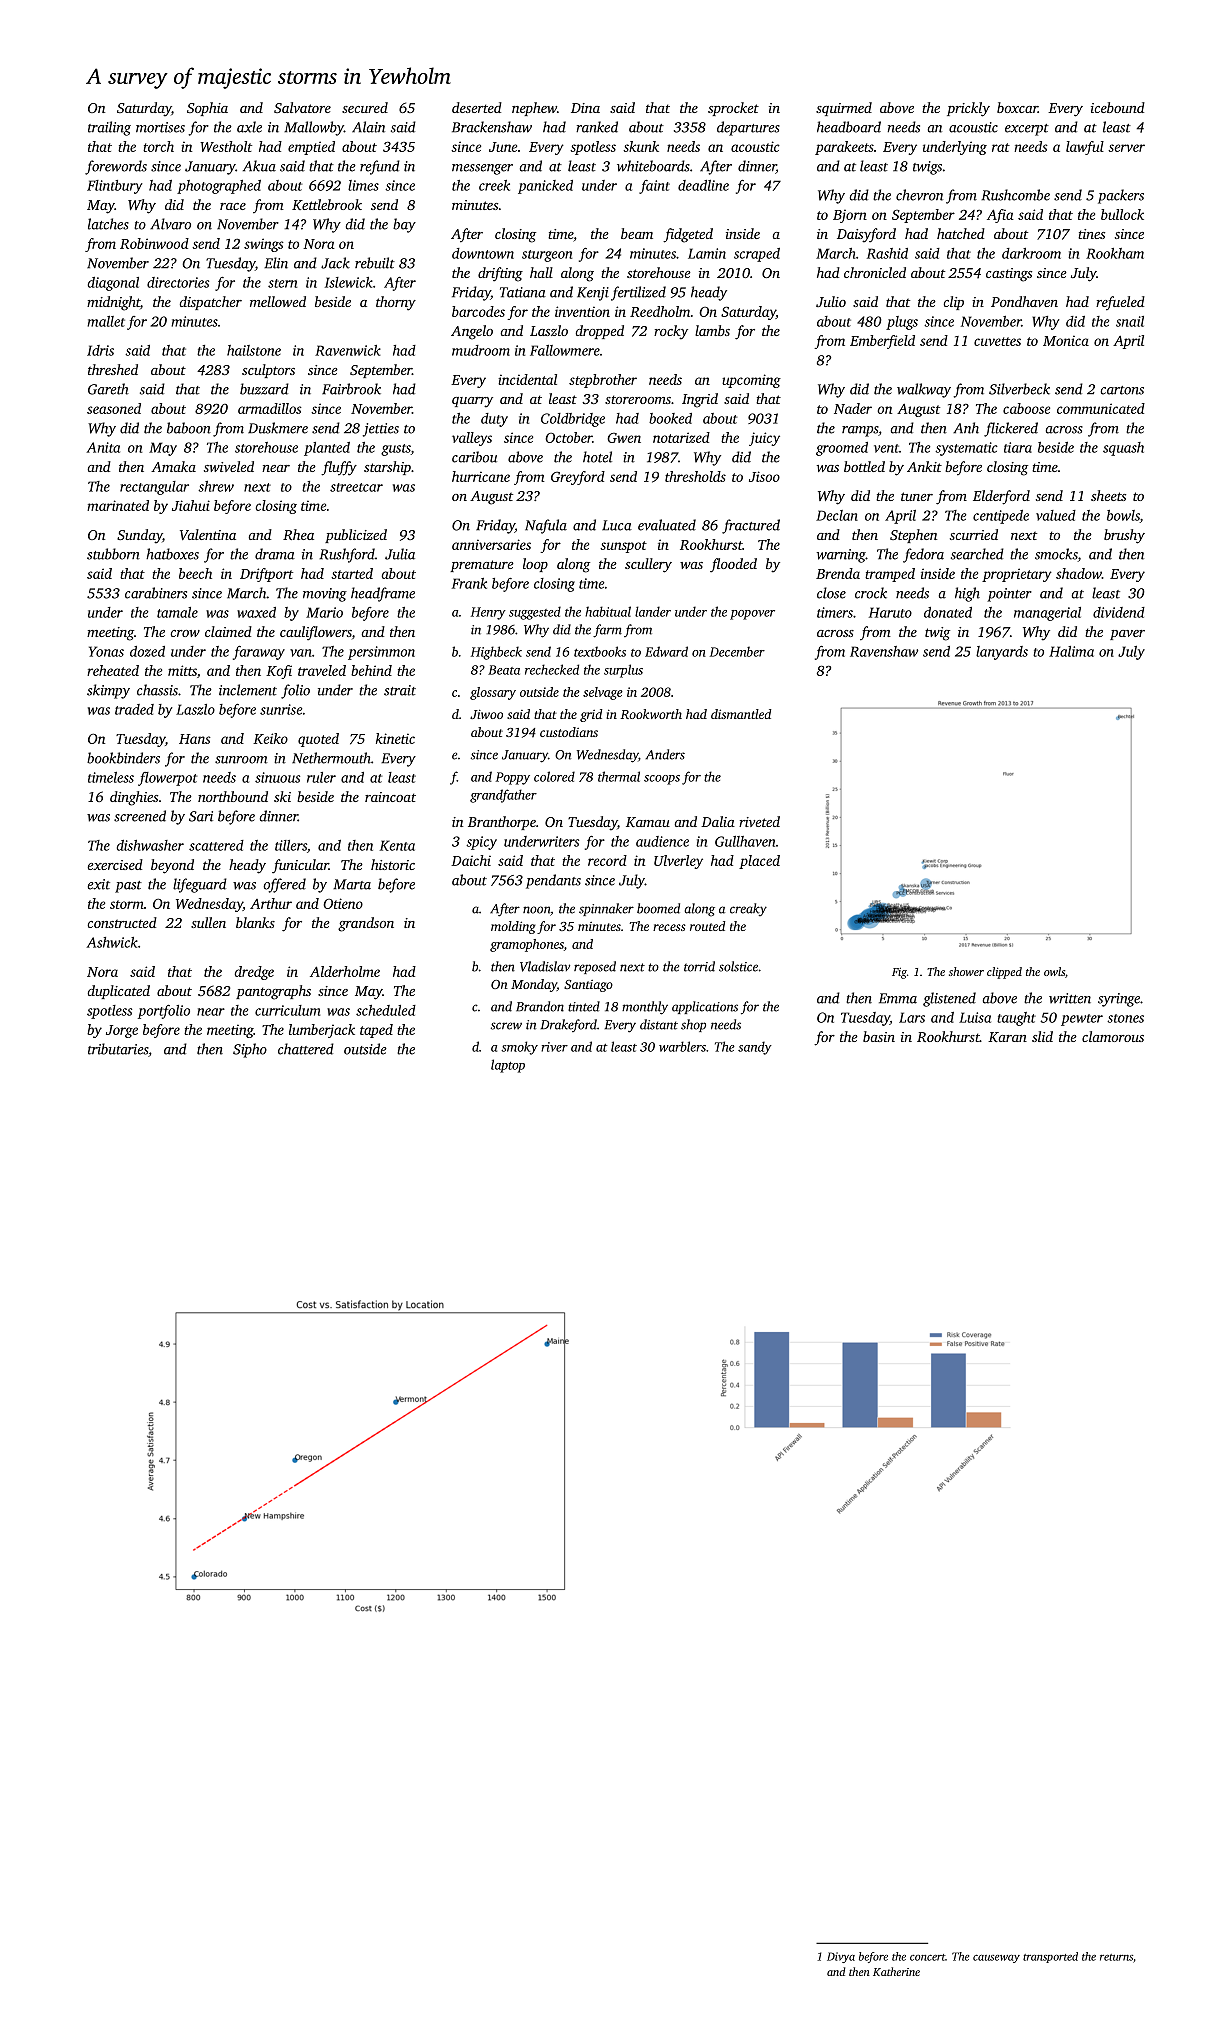 Image resolution: width=1232 pixels, height=2029 pixels. What do you see at coordinates (404, 225) in the screenshot?
I see `bay` at bounding box center [404, 225].
